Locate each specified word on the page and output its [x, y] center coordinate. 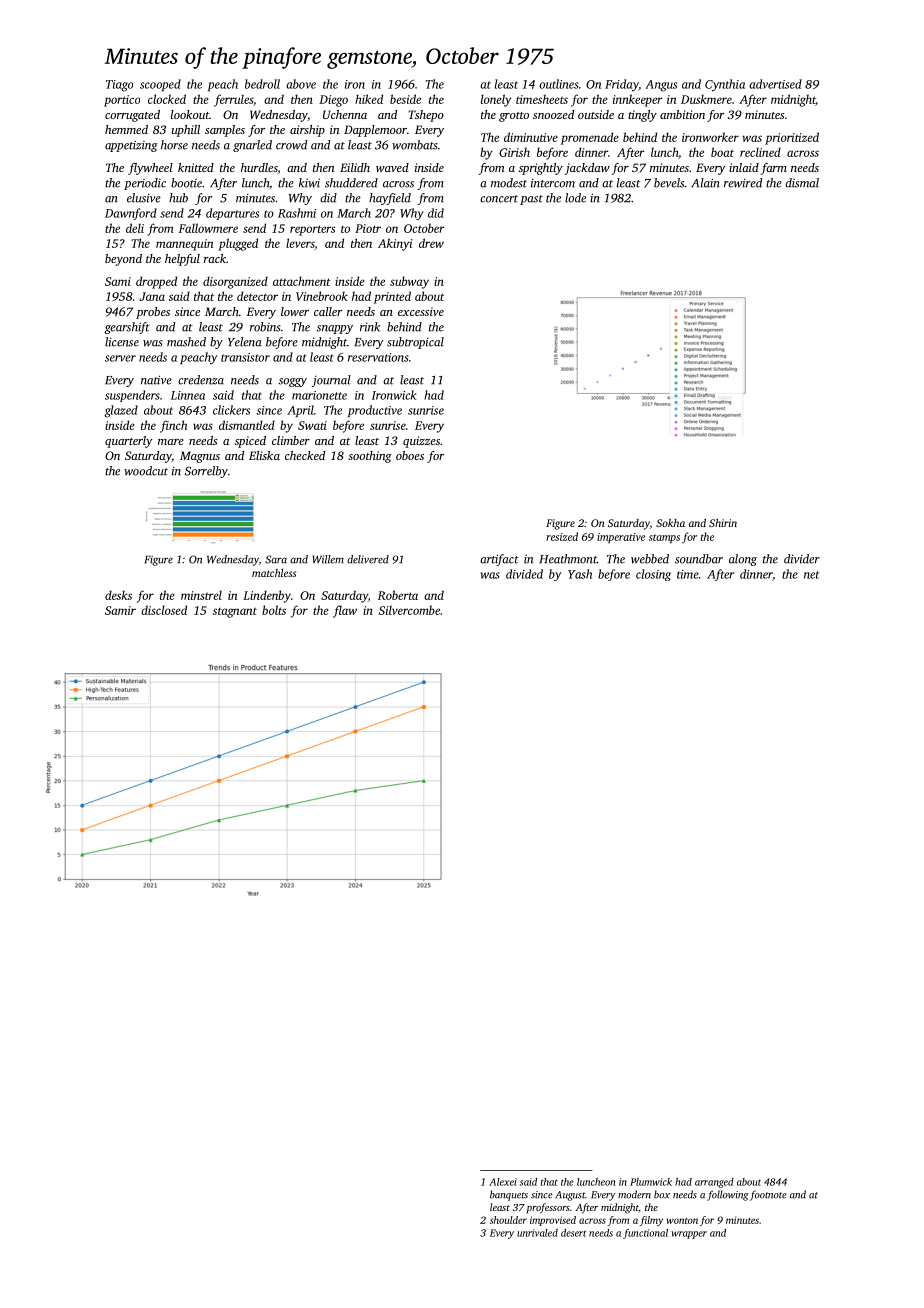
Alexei [503, 1182]
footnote [768, 1195]
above [301, 84]
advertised [775, 84]
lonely [496, 100]
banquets [509, 1195]
